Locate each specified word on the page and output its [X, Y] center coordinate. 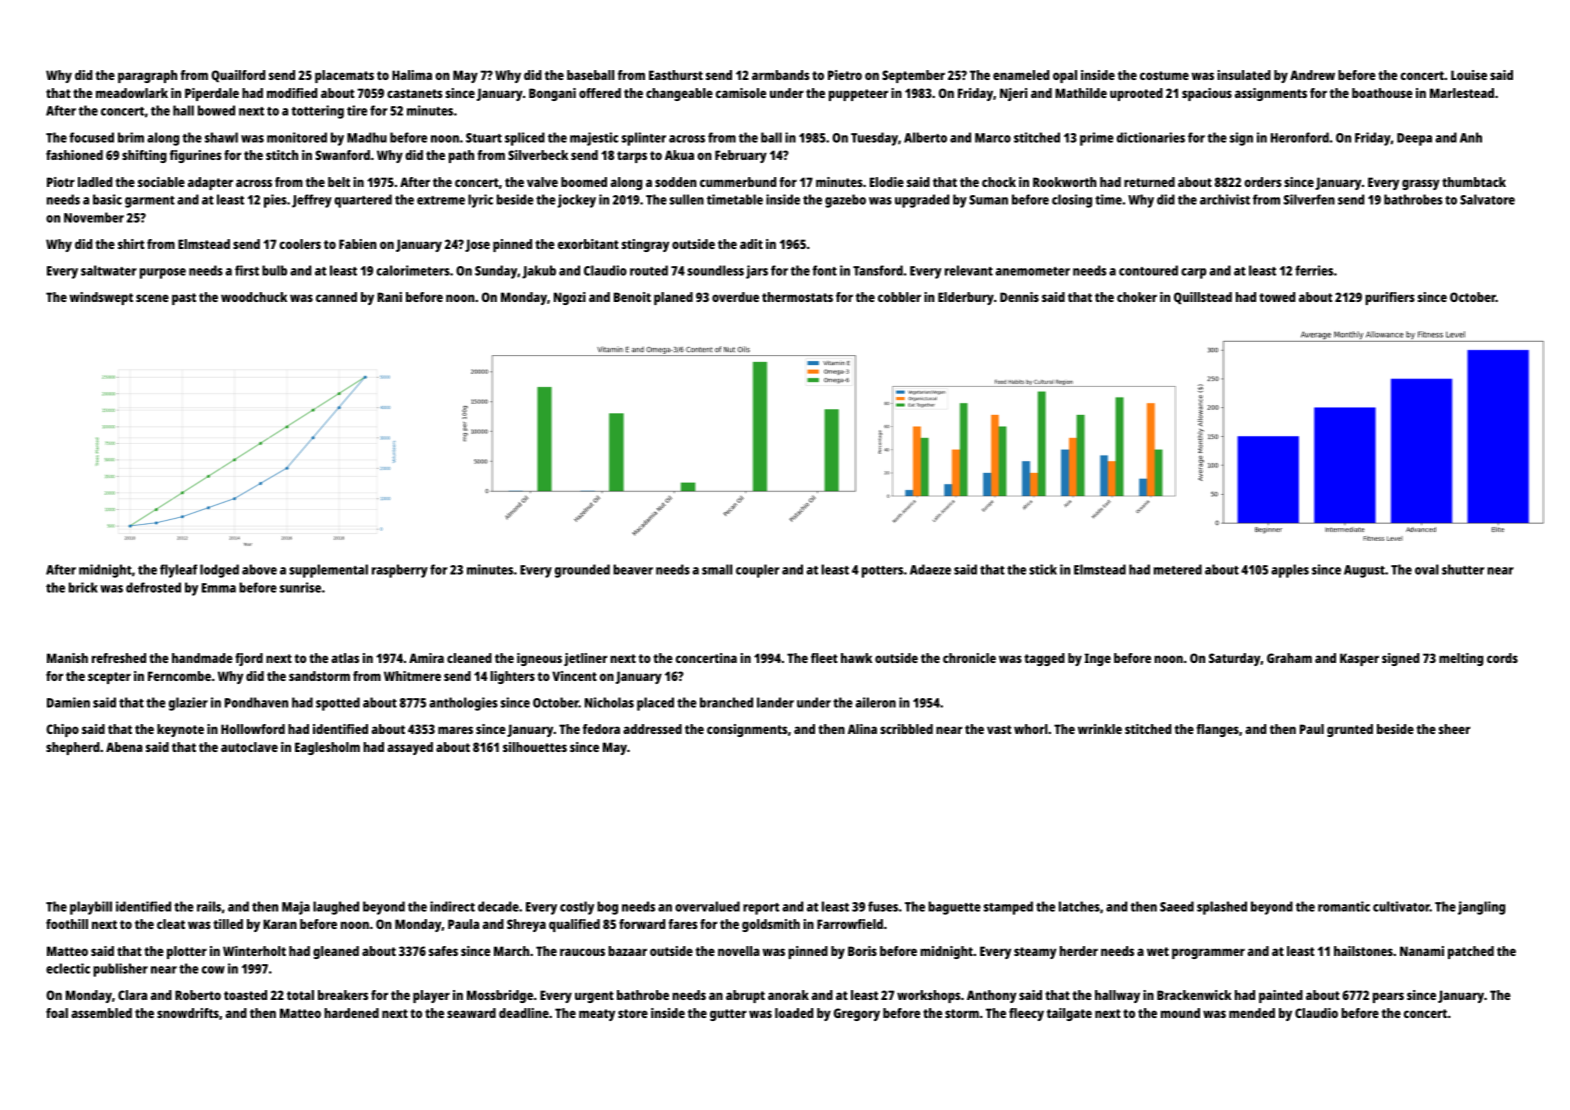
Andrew [1312, 75]
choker [1137, 297]
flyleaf [178, 571]
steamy [1035, 953]
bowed [216, 110]
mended [1252, 1013]
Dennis [1019, 297]
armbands [780, 75]
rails [209, 906]
